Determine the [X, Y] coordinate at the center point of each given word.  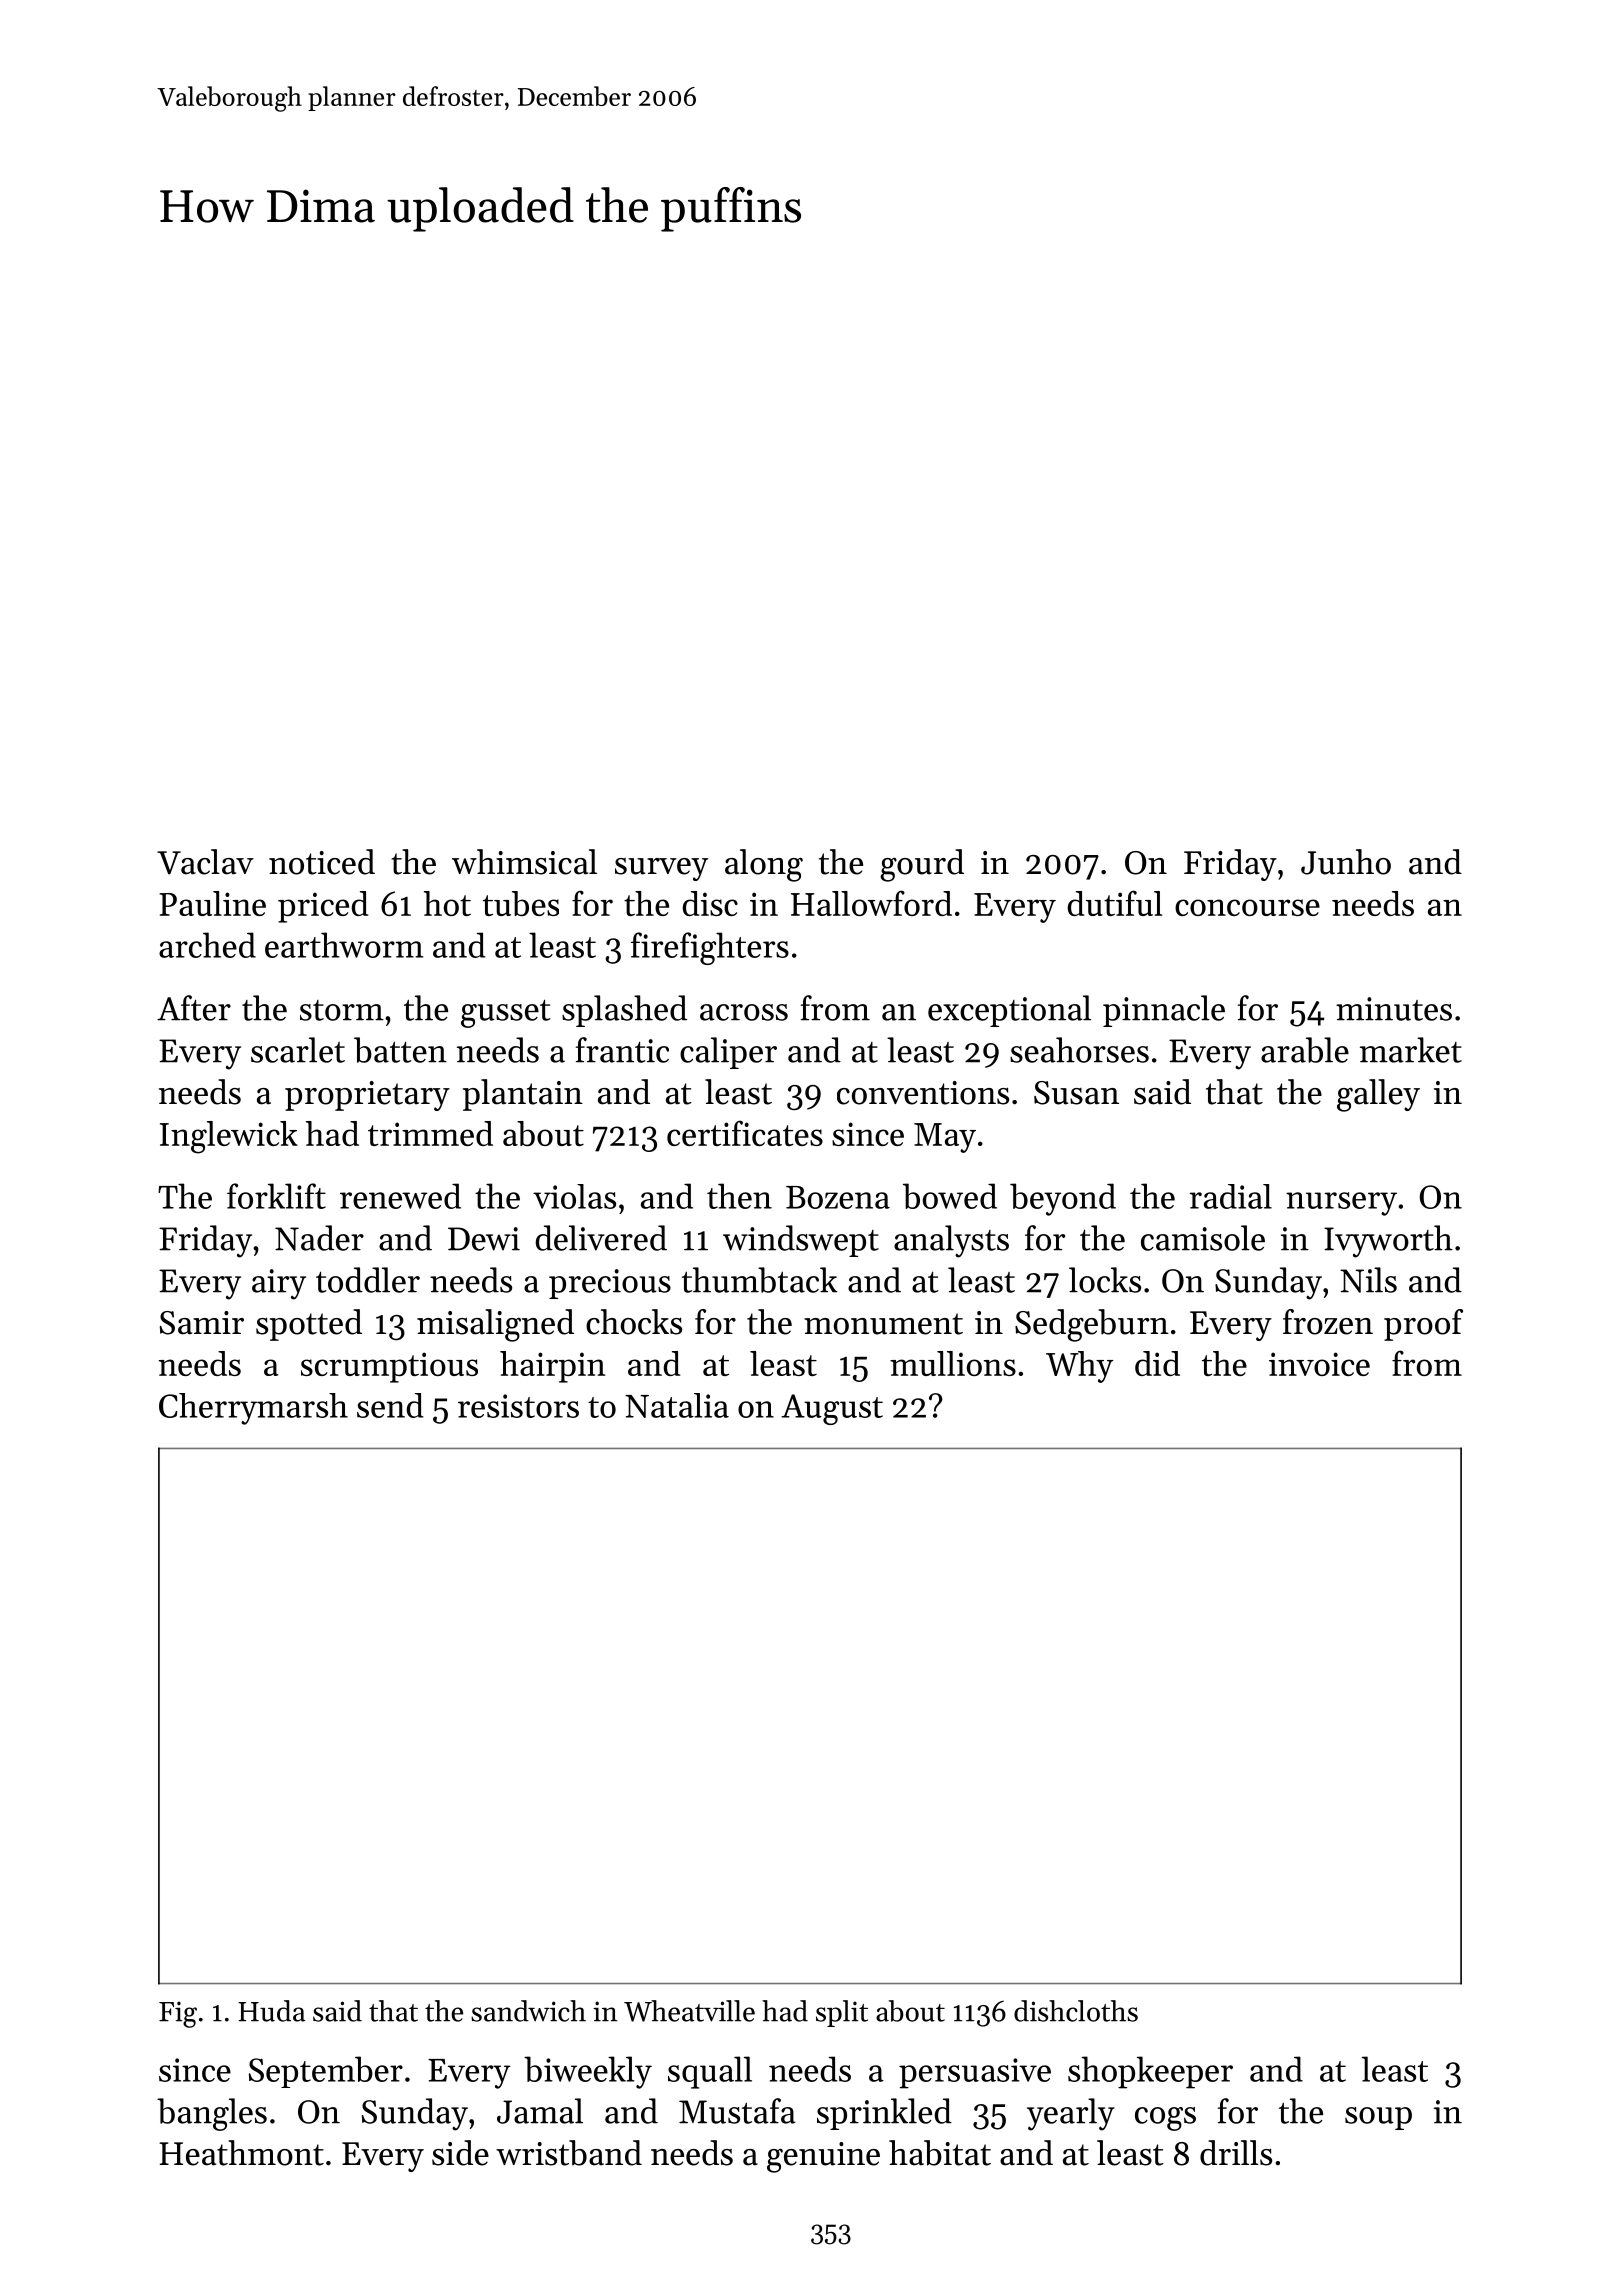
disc [710, 903]
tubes [521, 903]
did [1157, 1363]
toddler [368, 1280]
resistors [518, 1406]
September [326, 2072]
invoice [1319, 1364]
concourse [1247, 907]
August [832, 1409]
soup [1378, 2118]
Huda [271, 2011]
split [842, 2013]
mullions [953, 1363]
